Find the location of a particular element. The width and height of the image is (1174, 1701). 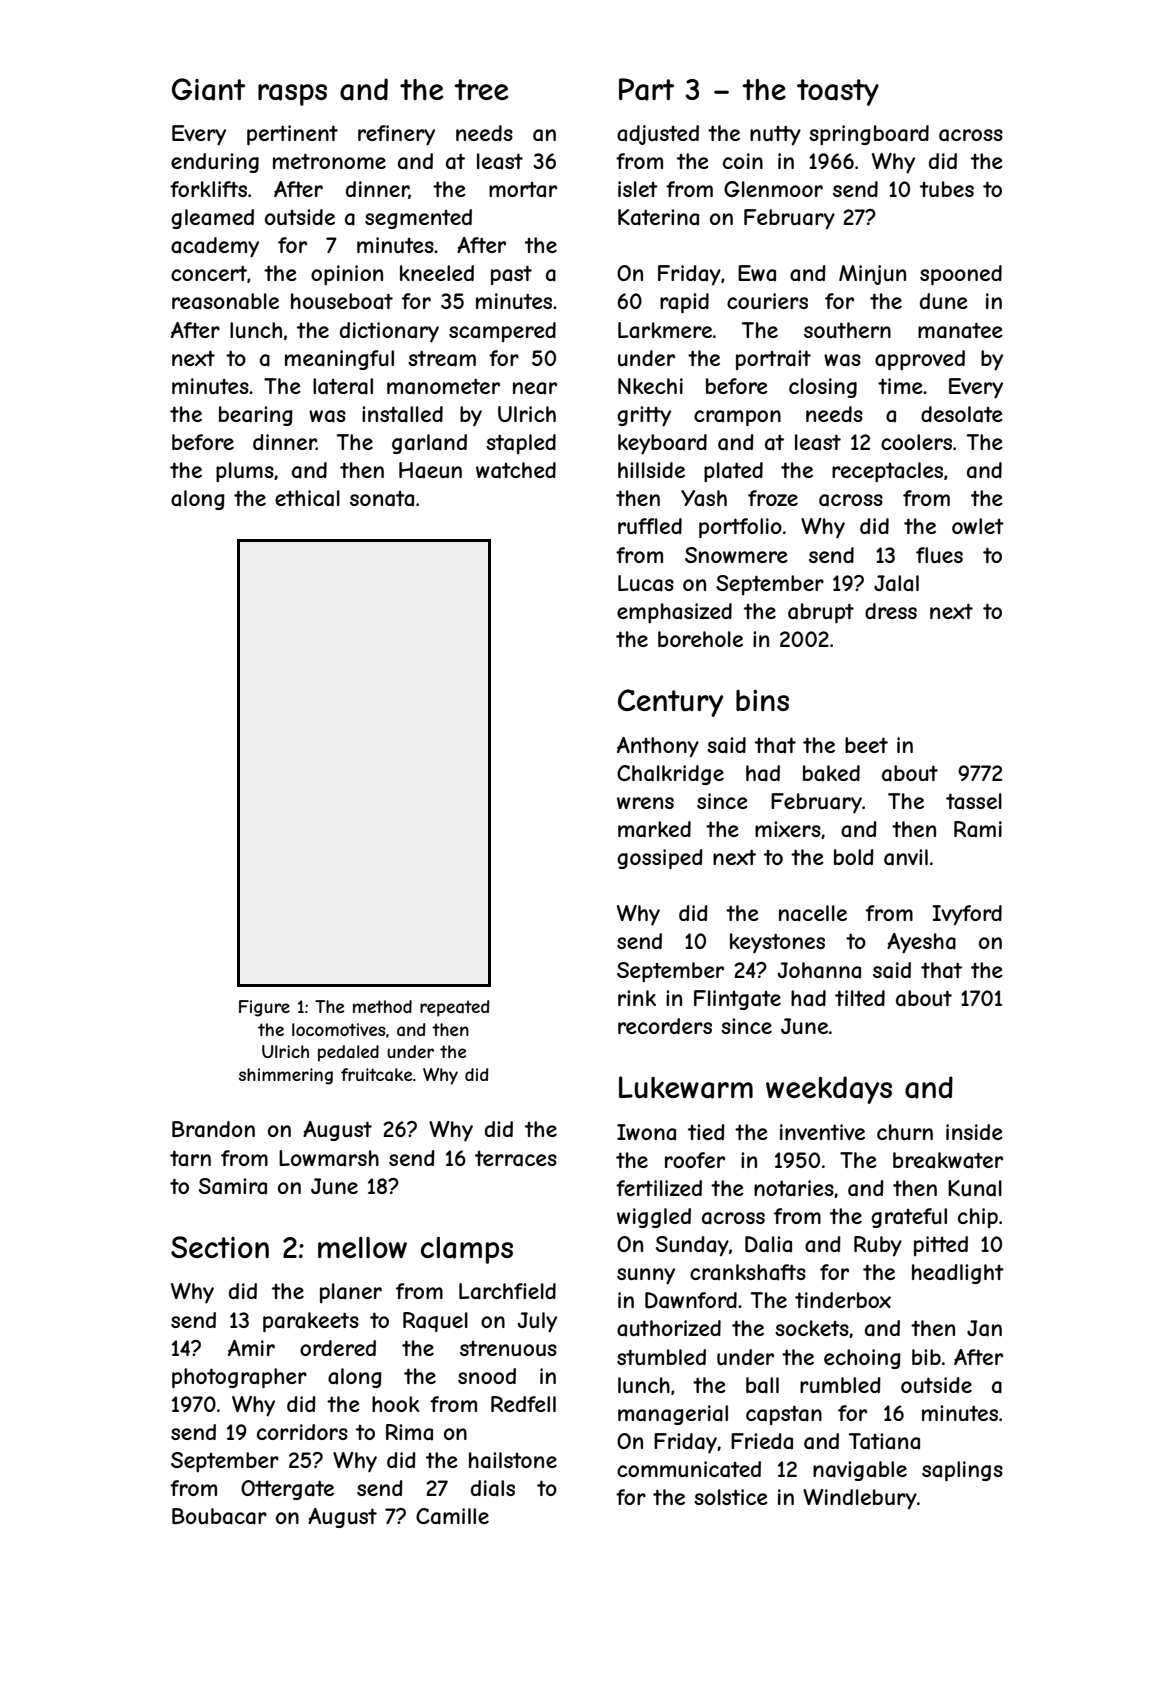

ethical is located at coordinates (307, 498).
